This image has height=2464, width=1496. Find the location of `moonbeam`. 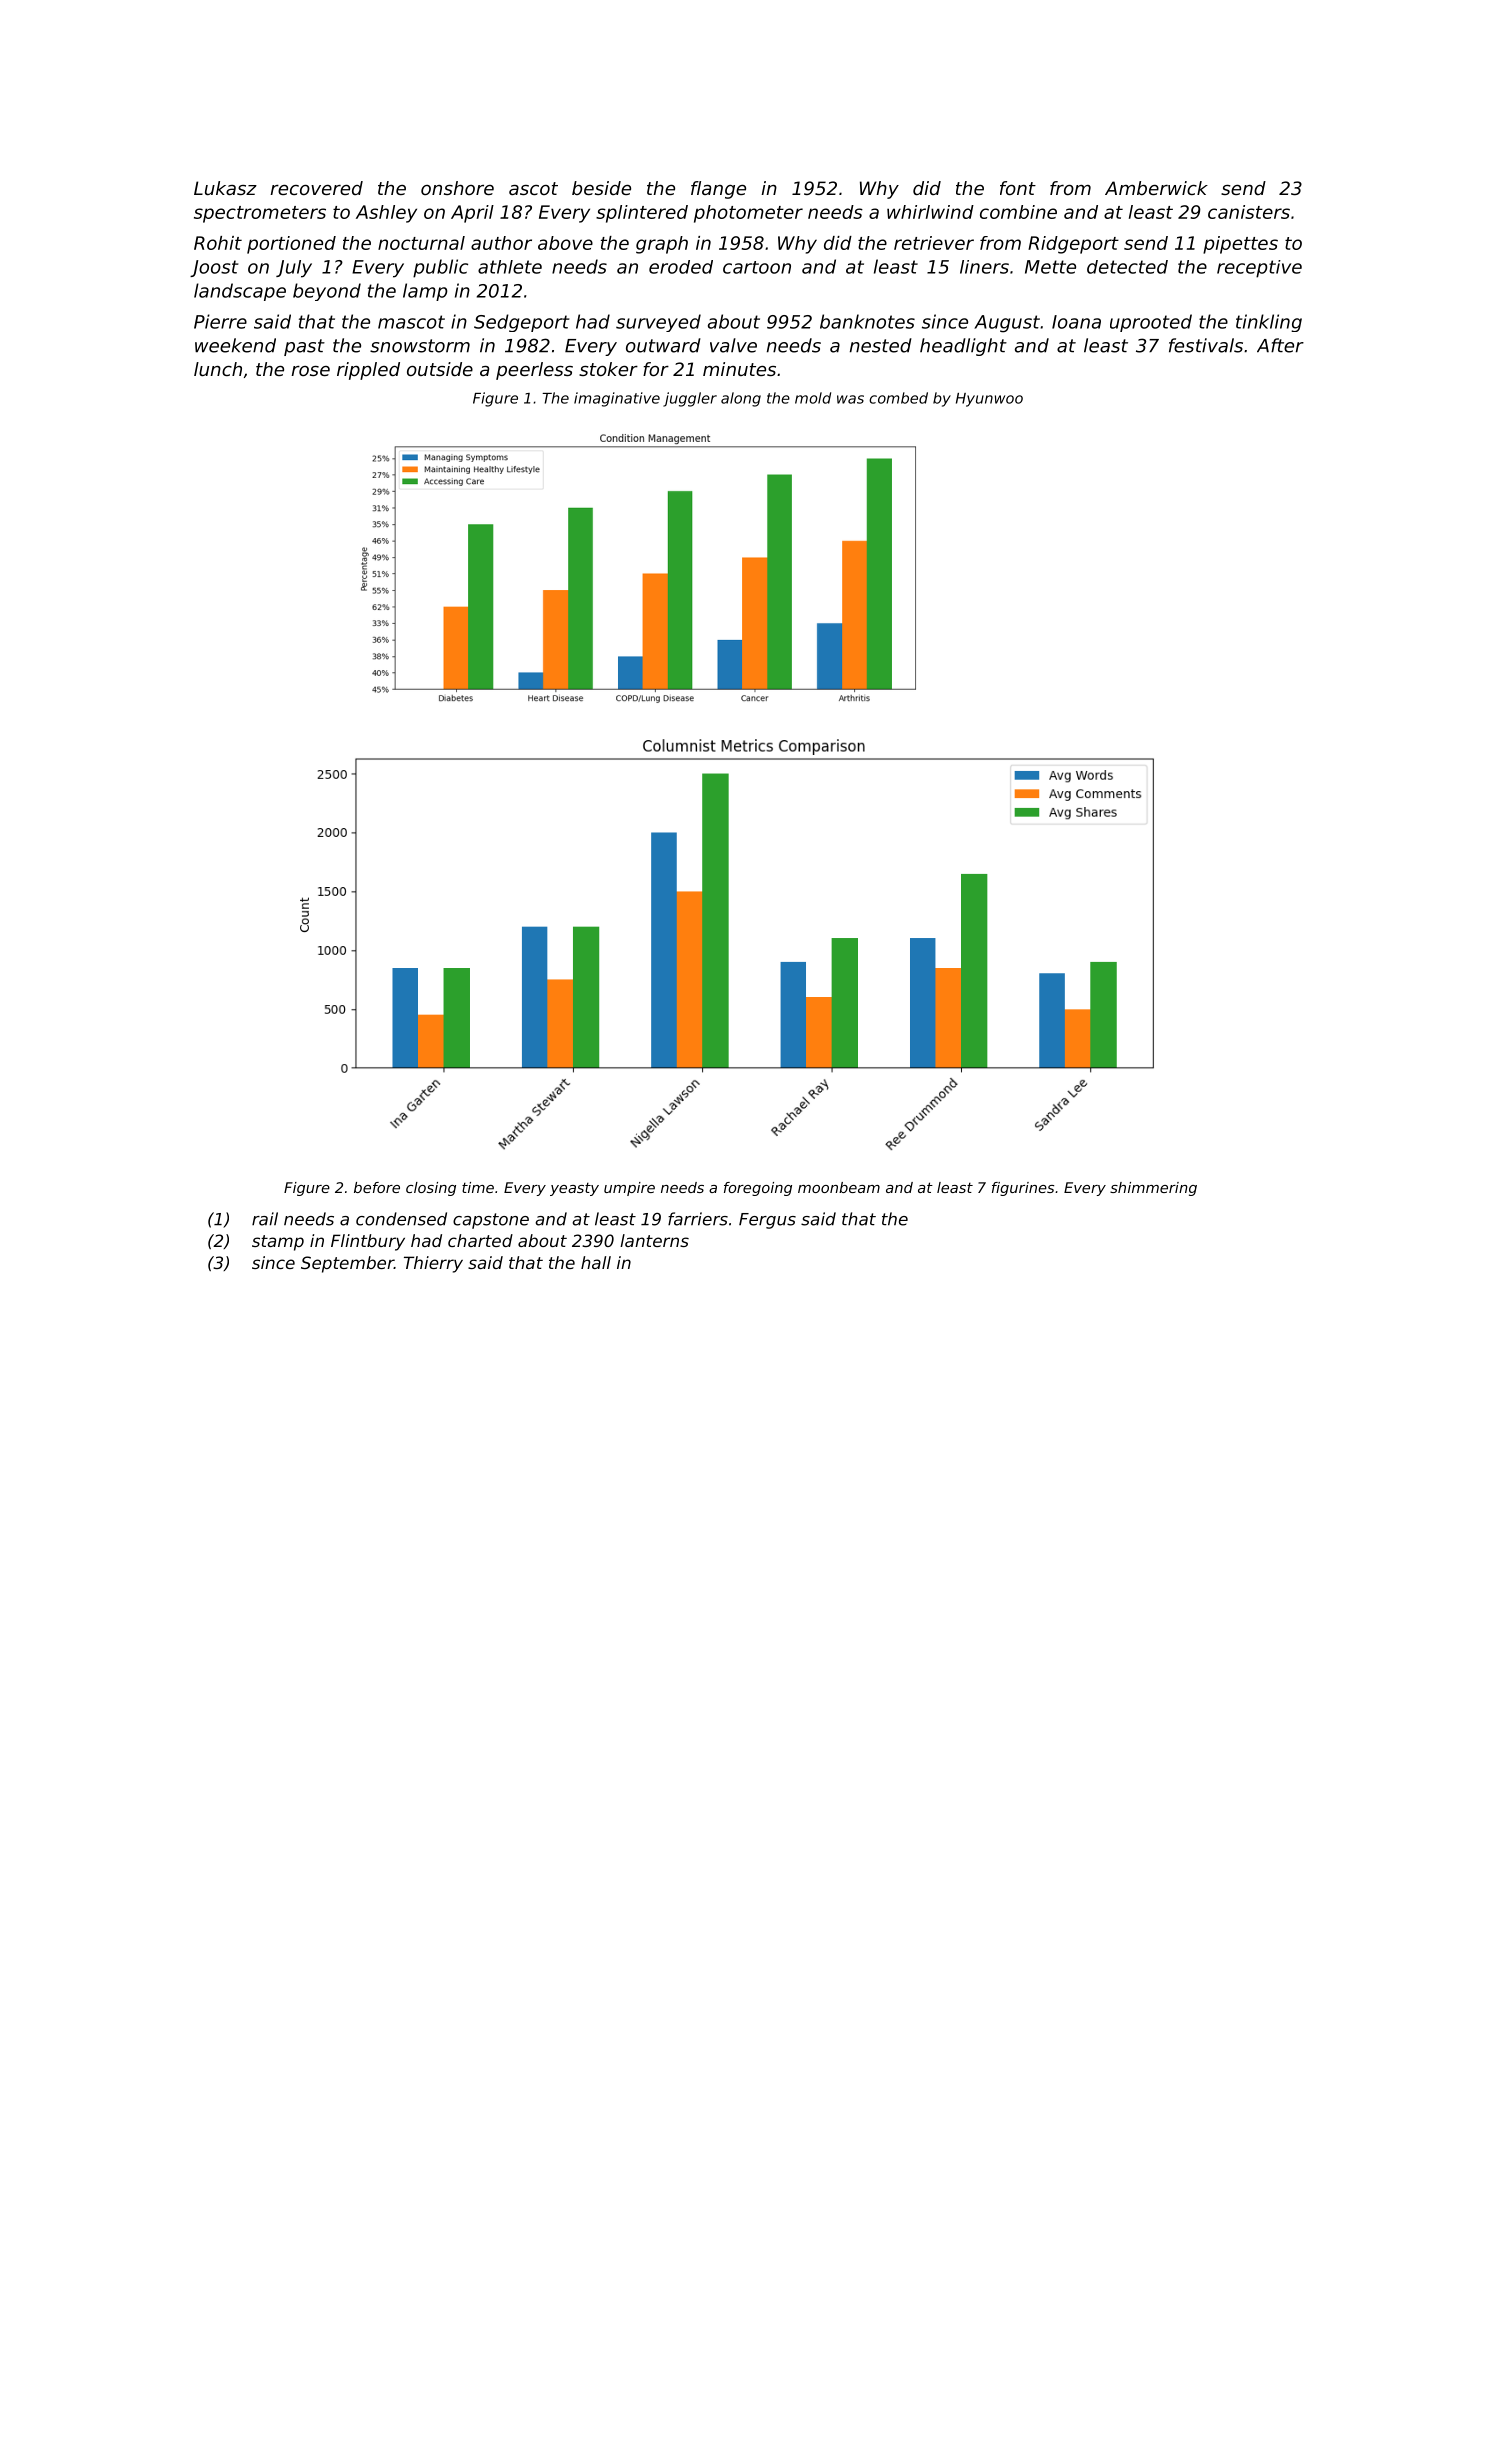

moonbeam is located at coordinates (839, 1187).
